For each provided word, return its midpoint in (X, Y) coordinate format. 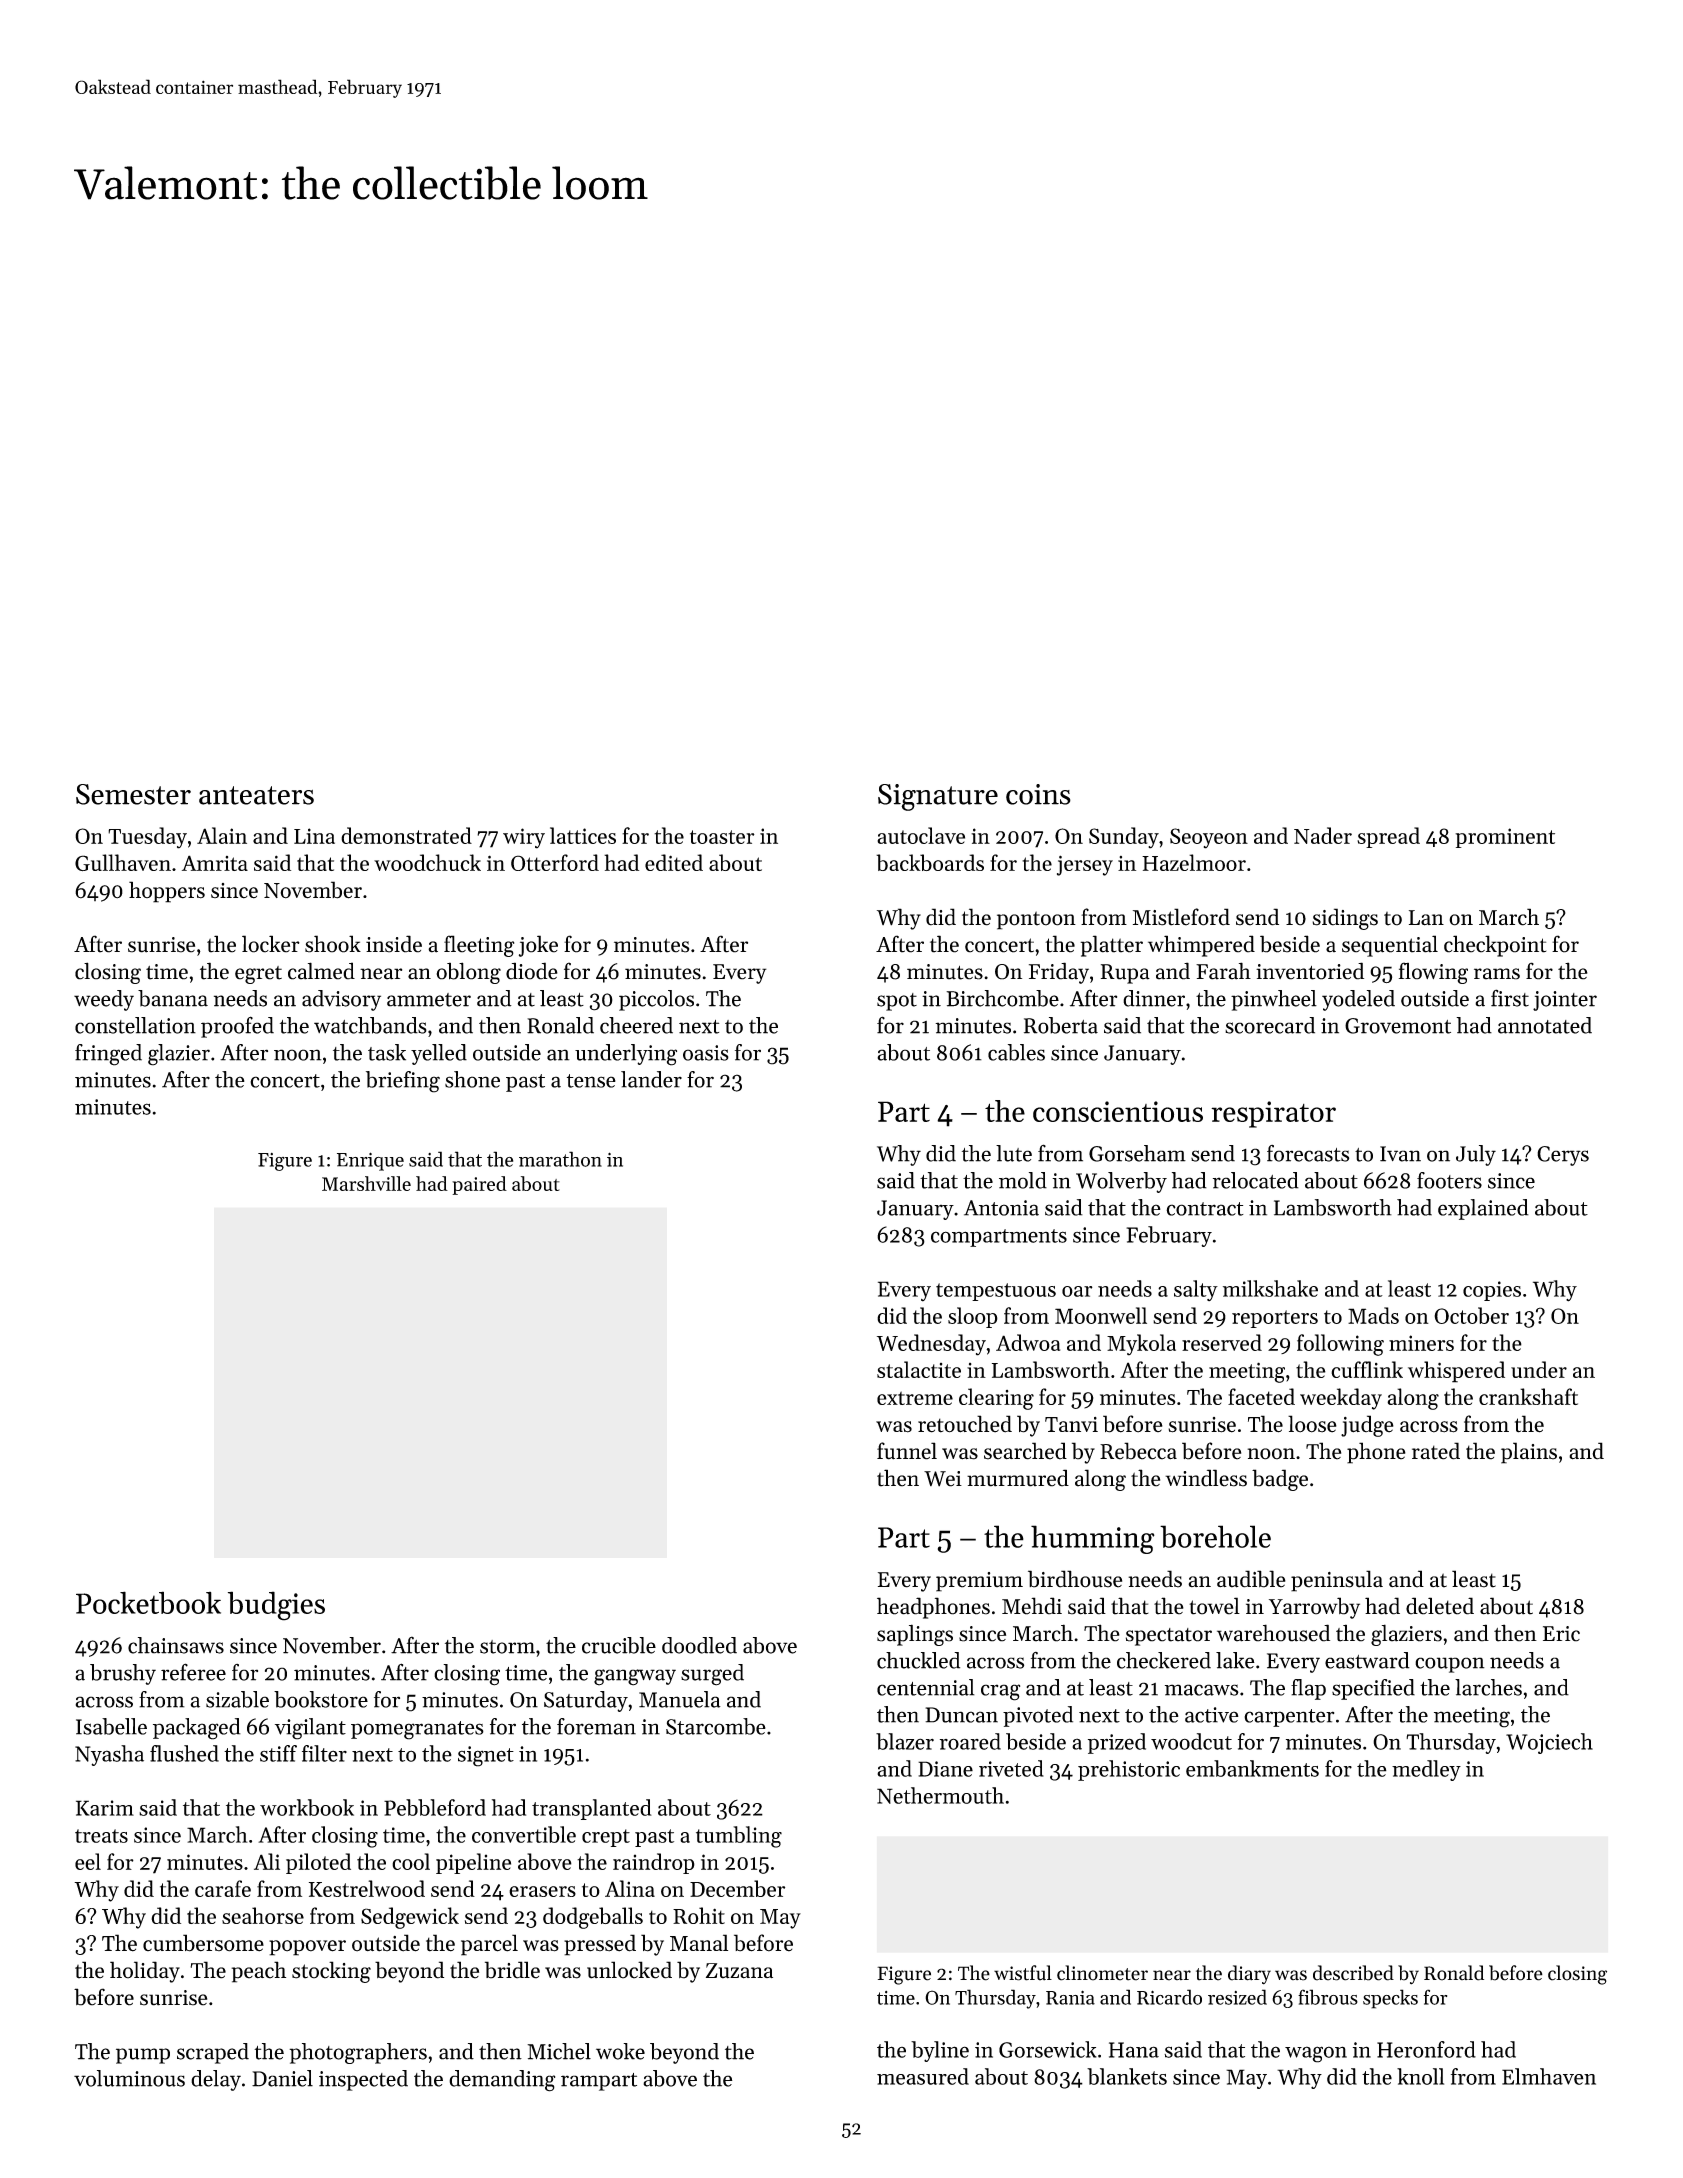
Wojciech (1549, 1743)
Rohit (699, 1915)
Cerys (1563, 1156)
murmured (1018, 1478)
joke (538, 946)
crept (606, 1838)
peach (258, 1972)
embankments (1252, 1768)
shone (472, 1079)
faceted (1261, 1396)
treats (101, 1836)
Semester (133, 794)
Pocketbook (148, 1602)
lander (651, 1079)
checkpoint (1495, 946)
